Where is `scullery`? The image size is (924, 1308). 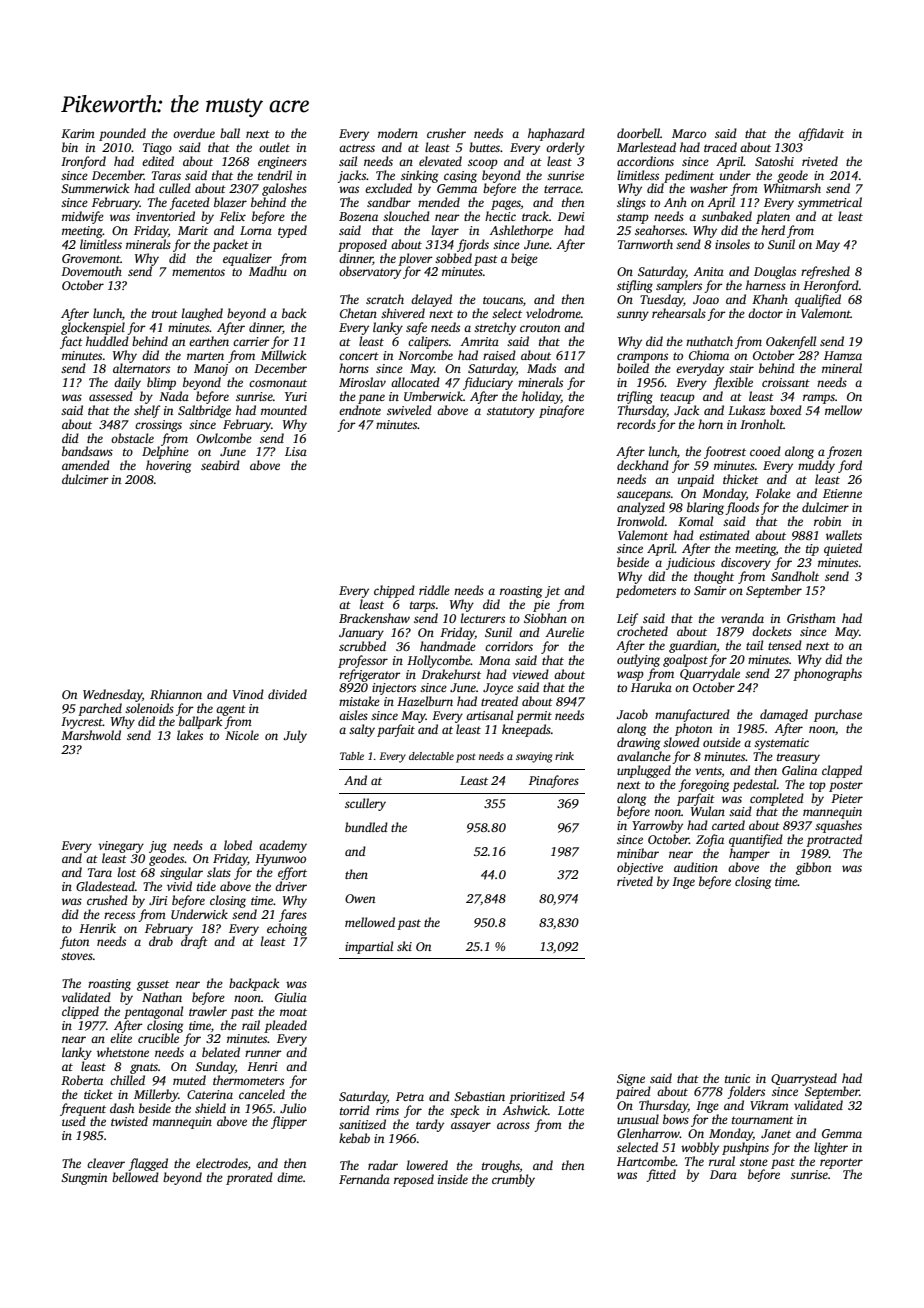
scullery is located at coordinates (365, 804).
